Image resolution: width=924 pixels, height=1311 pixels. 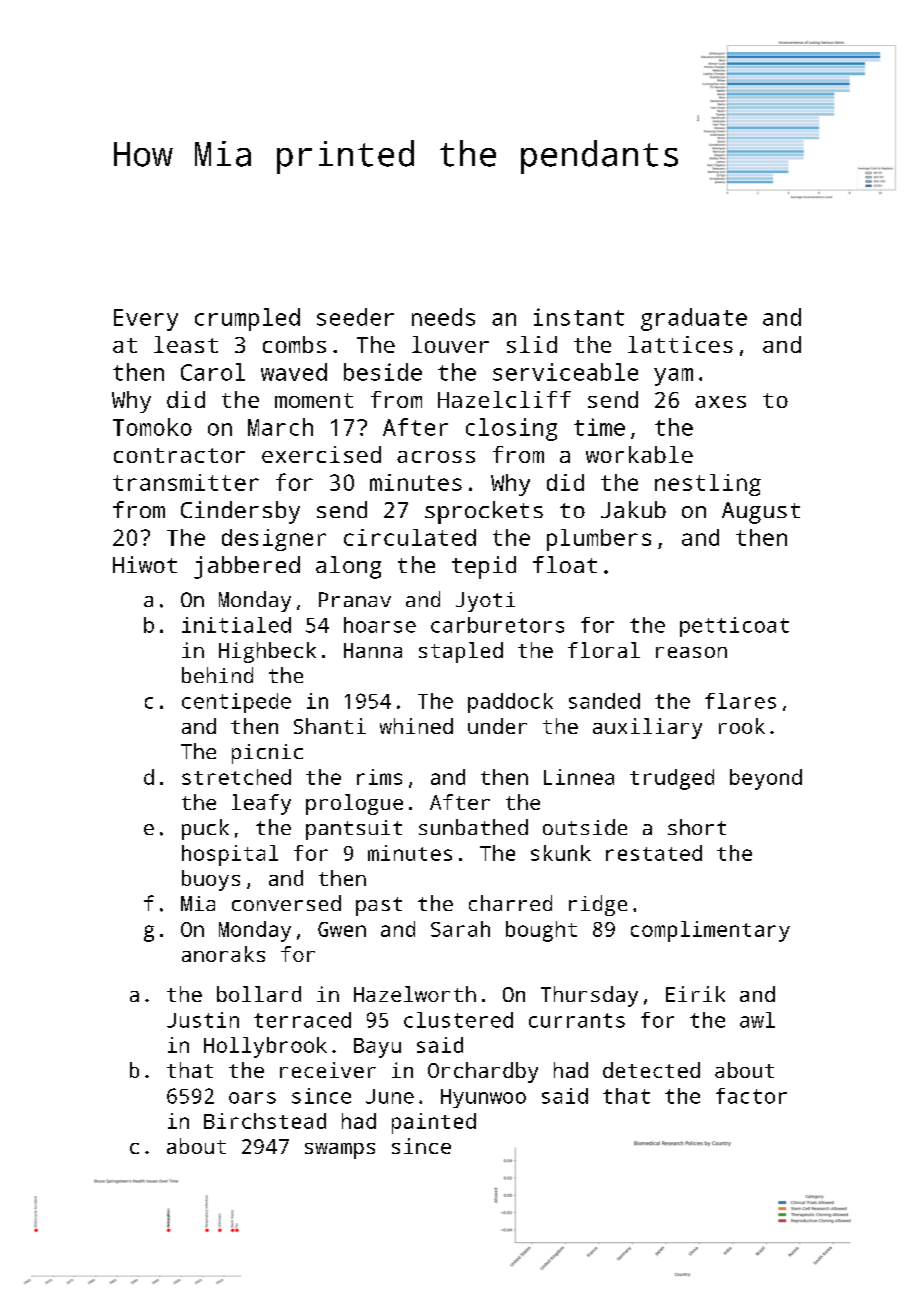 I want to click on contractor, so click(x=179, y=455).
